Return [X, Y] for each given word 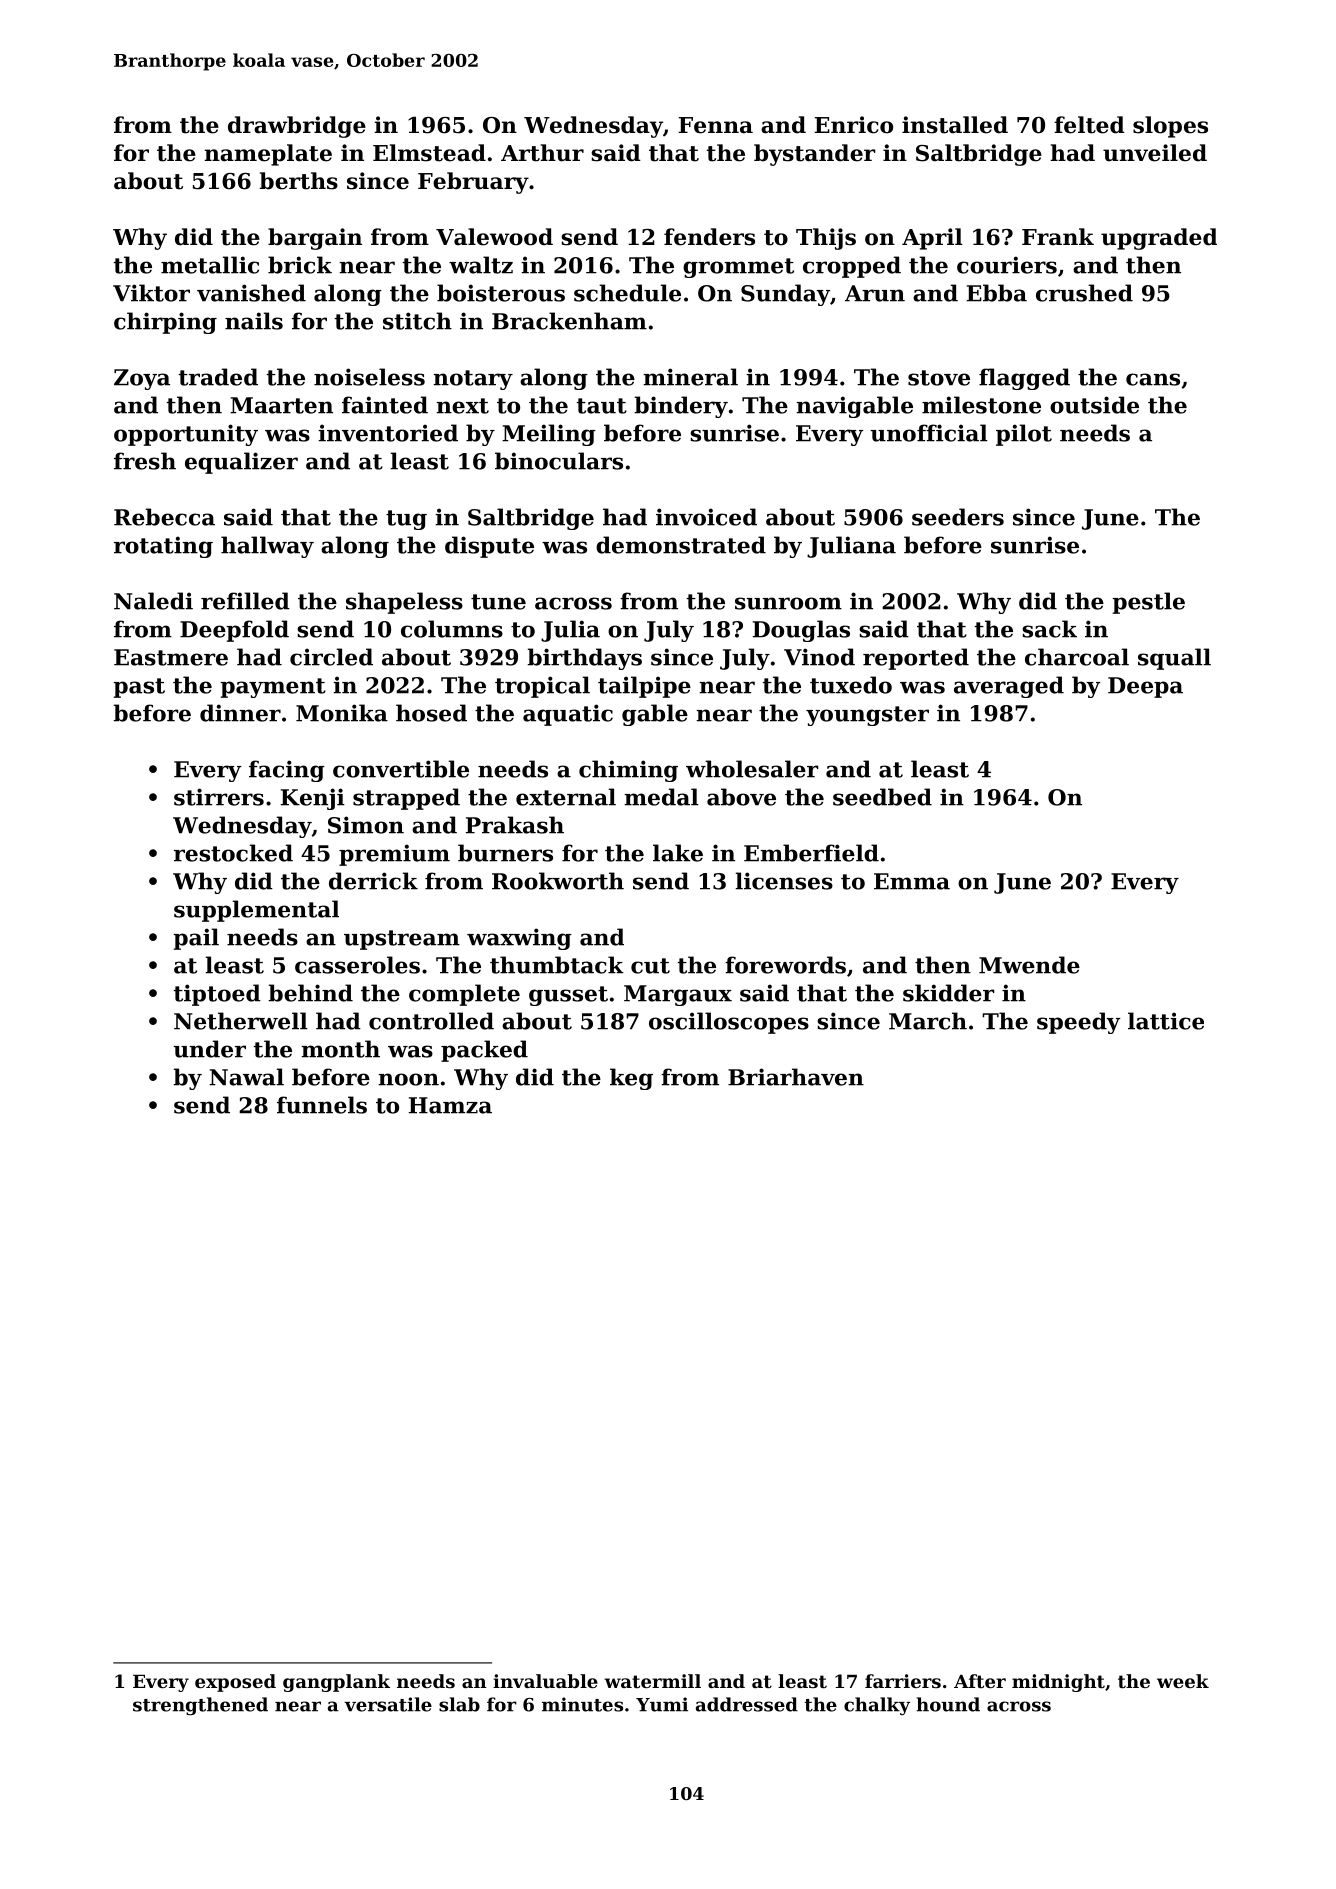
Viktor [151, 293]
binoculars [559, 461]
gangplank [336, 1683]
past [139, 688]
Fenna [716, 125]
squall [1174, 659]
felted [1089, 125]
